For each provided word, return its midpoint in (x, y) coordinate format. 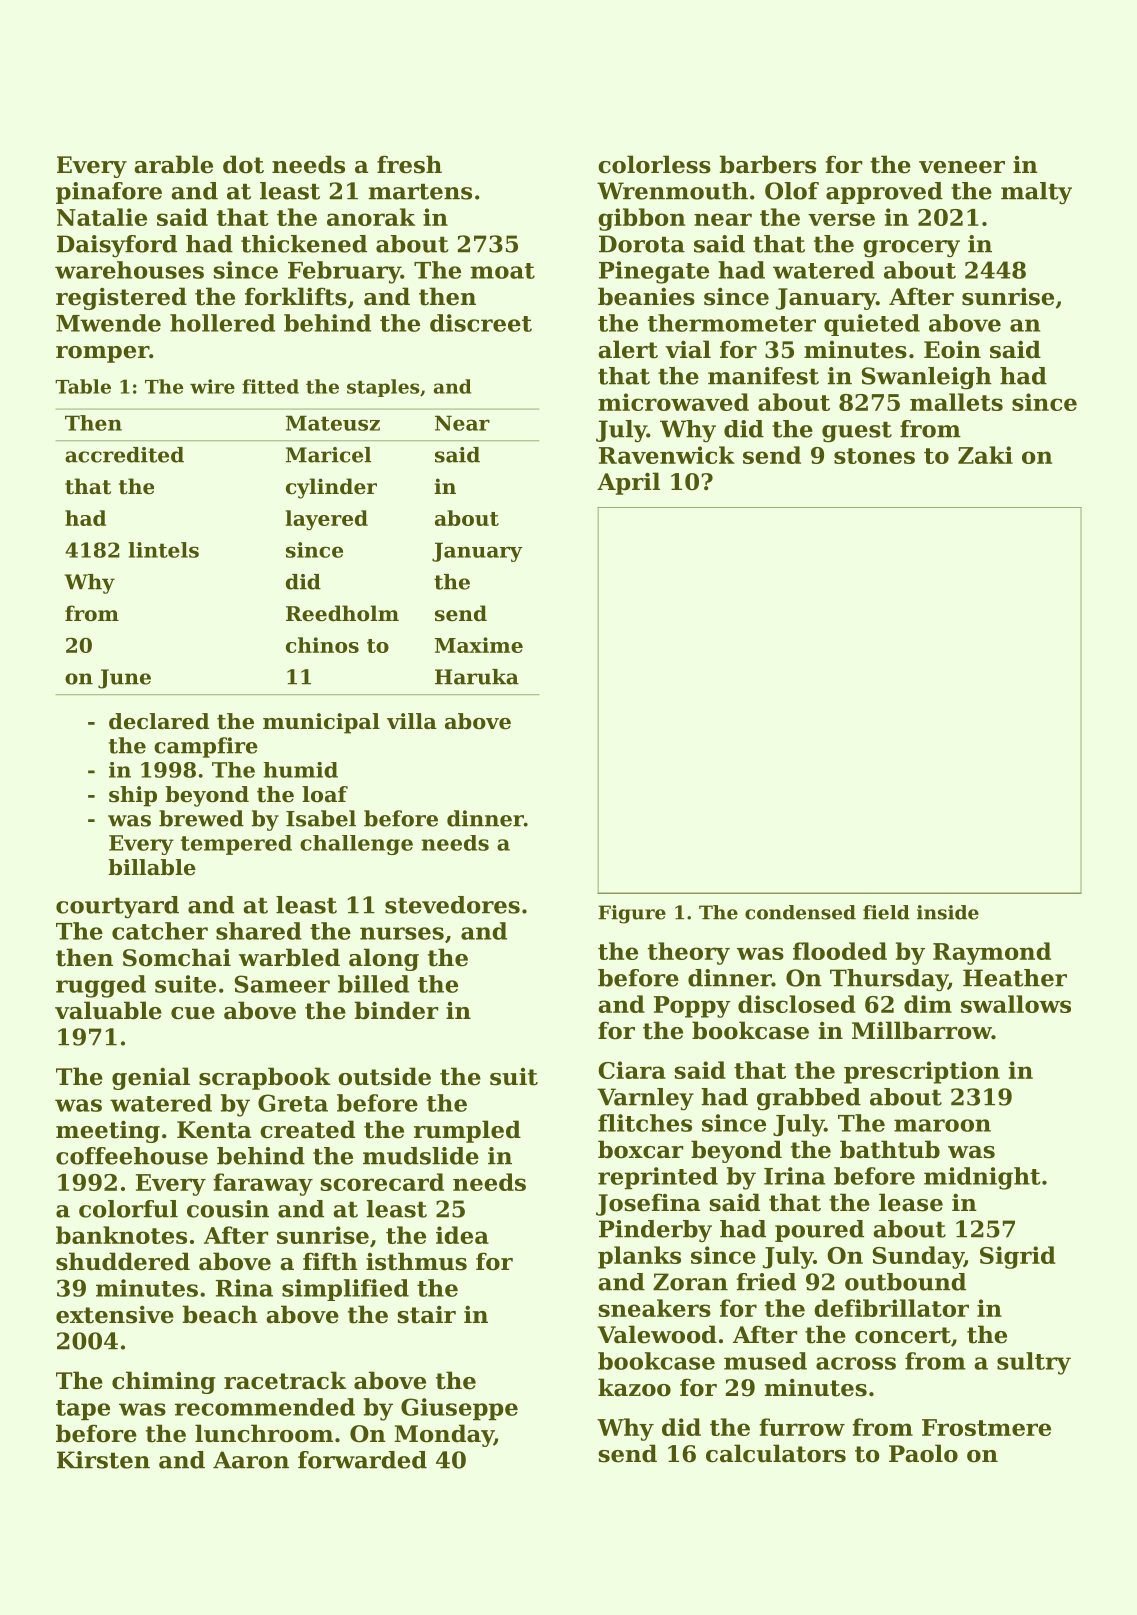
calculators (776, 1453)
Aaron (251, 1460)
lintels (163, 550)
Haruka (477, 677)
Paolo (923, 1453)
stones (874, 456)
